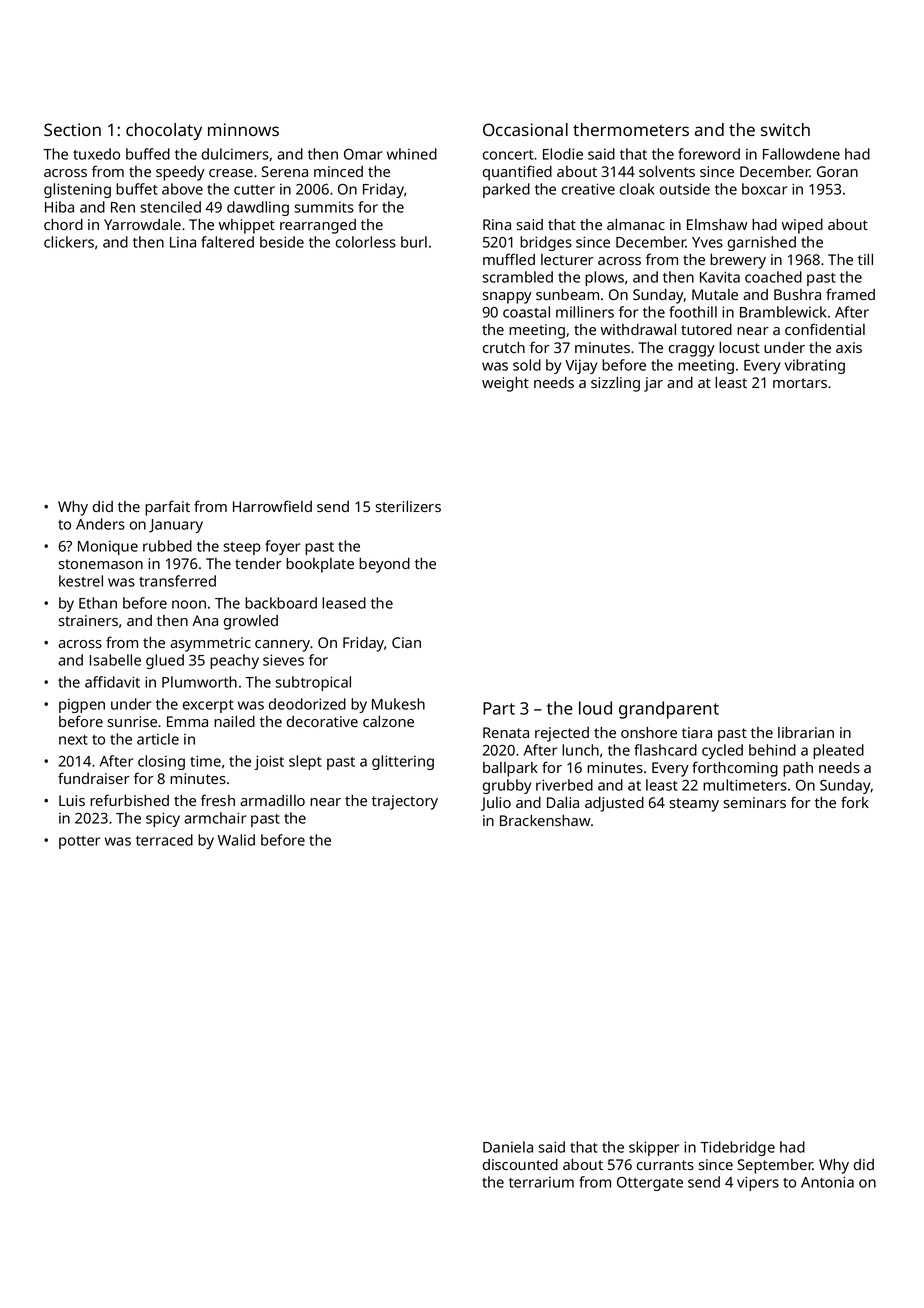 This screenshot has height=1308, width=924. What do you see at coordinates (667, 171) in the screenshot?
I see `solvents` at bounding box center [667, 171].
